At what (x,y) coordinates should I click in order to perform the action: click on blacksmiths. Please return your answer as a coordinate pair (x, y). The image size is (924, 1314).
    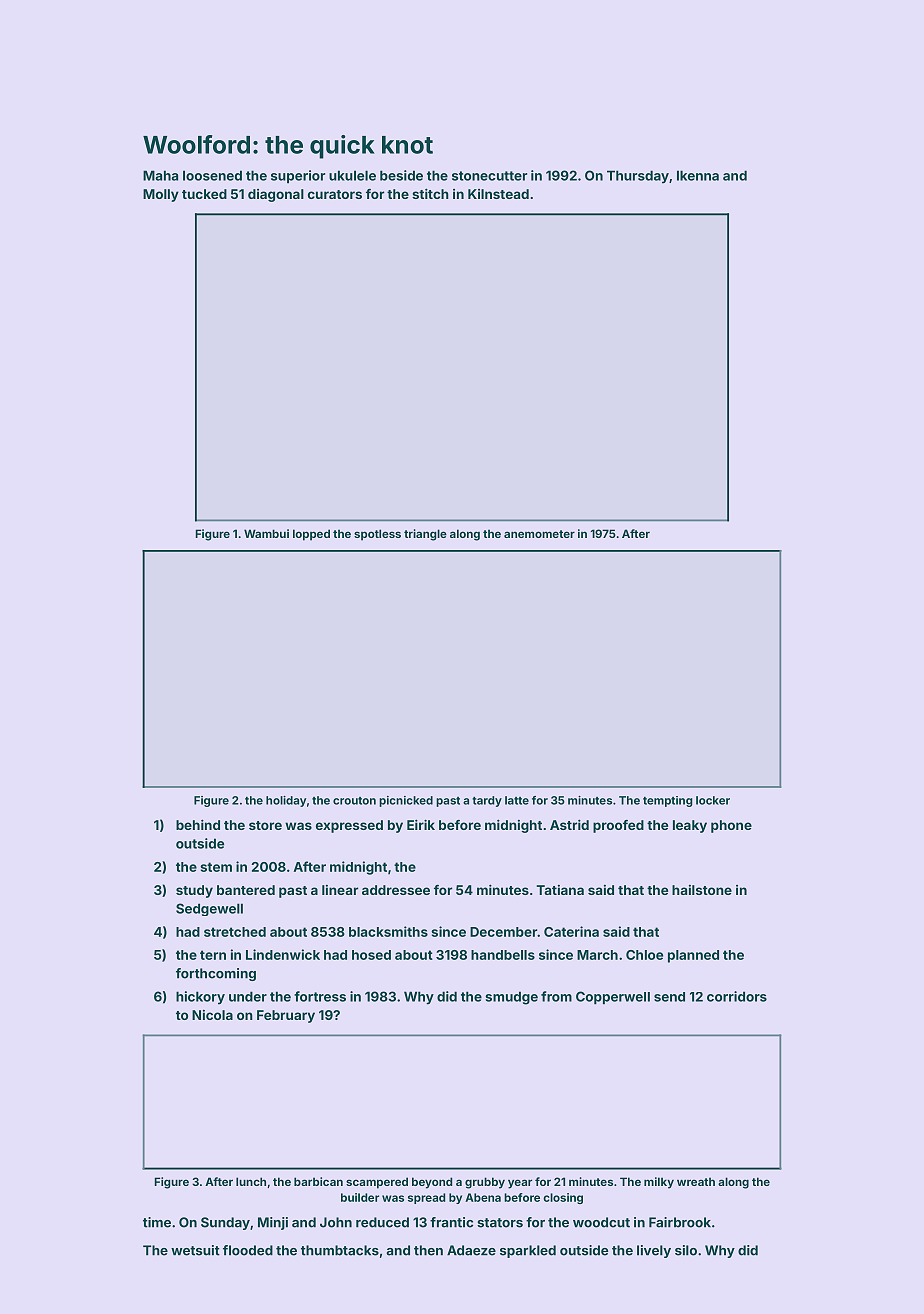
    Looking at the image, I should click on (388, 931).
